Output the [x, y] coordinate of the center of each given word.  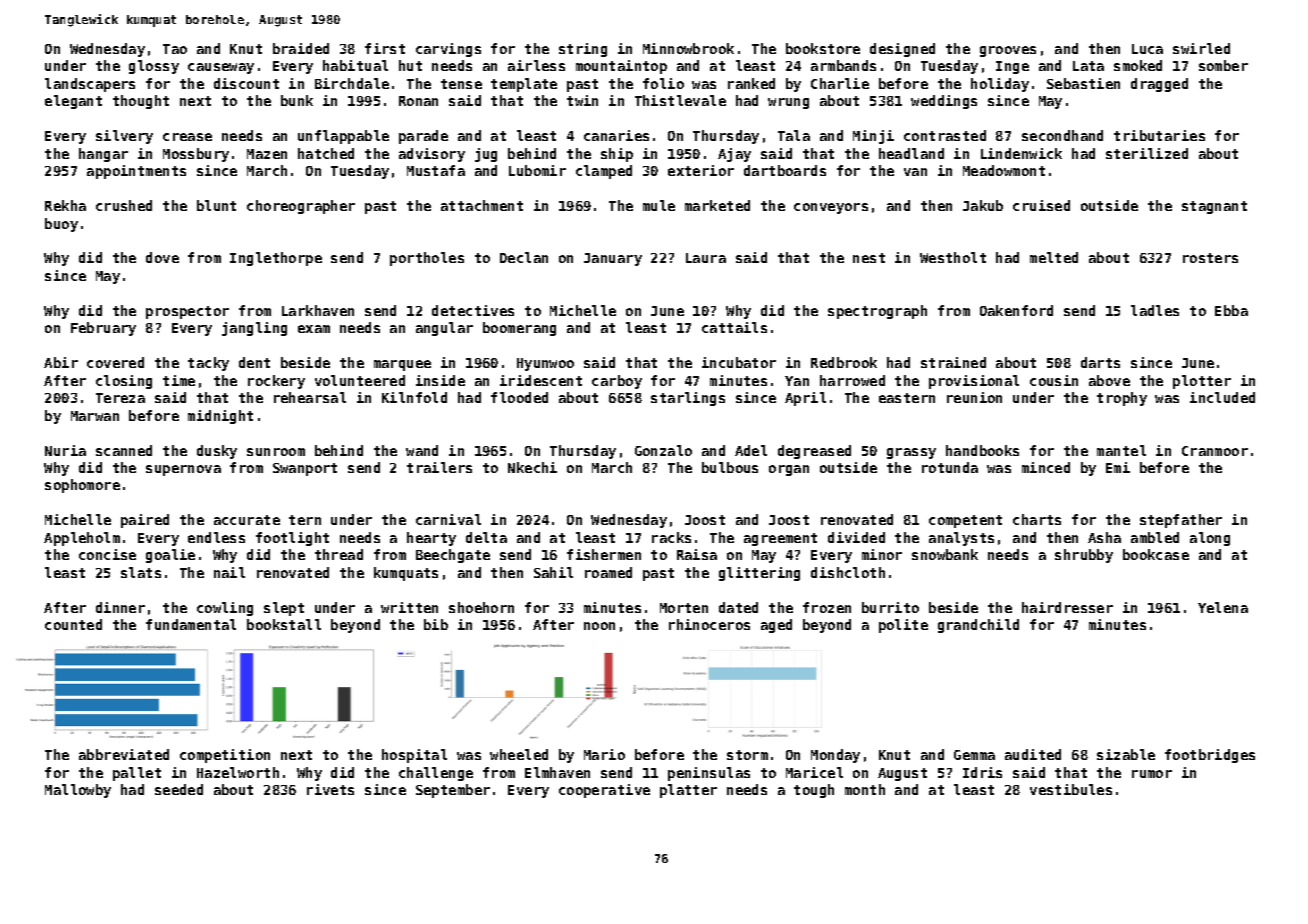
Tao [175, 49]
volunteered [360, 380]
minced [1046, 467]
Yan [797, 381]
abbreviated [124, 754]
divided [856, 537]
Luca [1147, 49]
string [583, 50]
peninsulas [709, 774]
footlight [292, 539]
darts [1100, 362]
